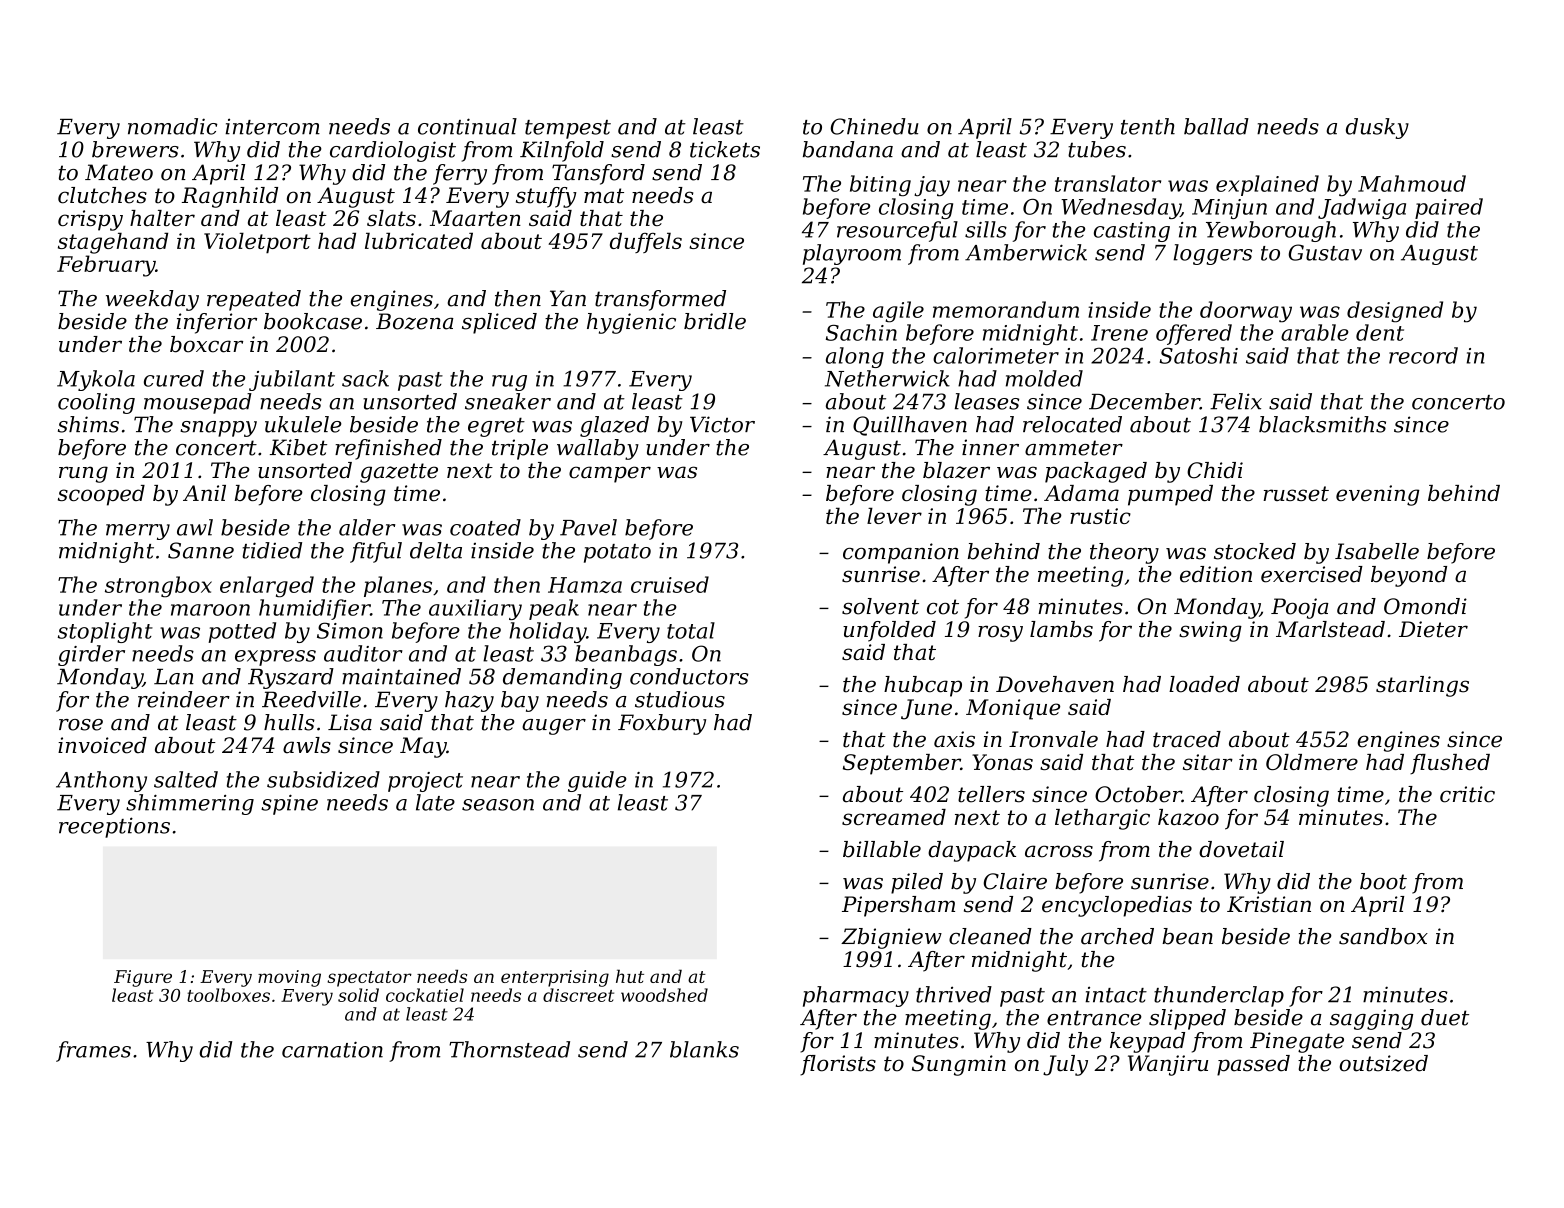 This page has height=1208, width=1564. I want to click on designed, so click(1395, 312).
